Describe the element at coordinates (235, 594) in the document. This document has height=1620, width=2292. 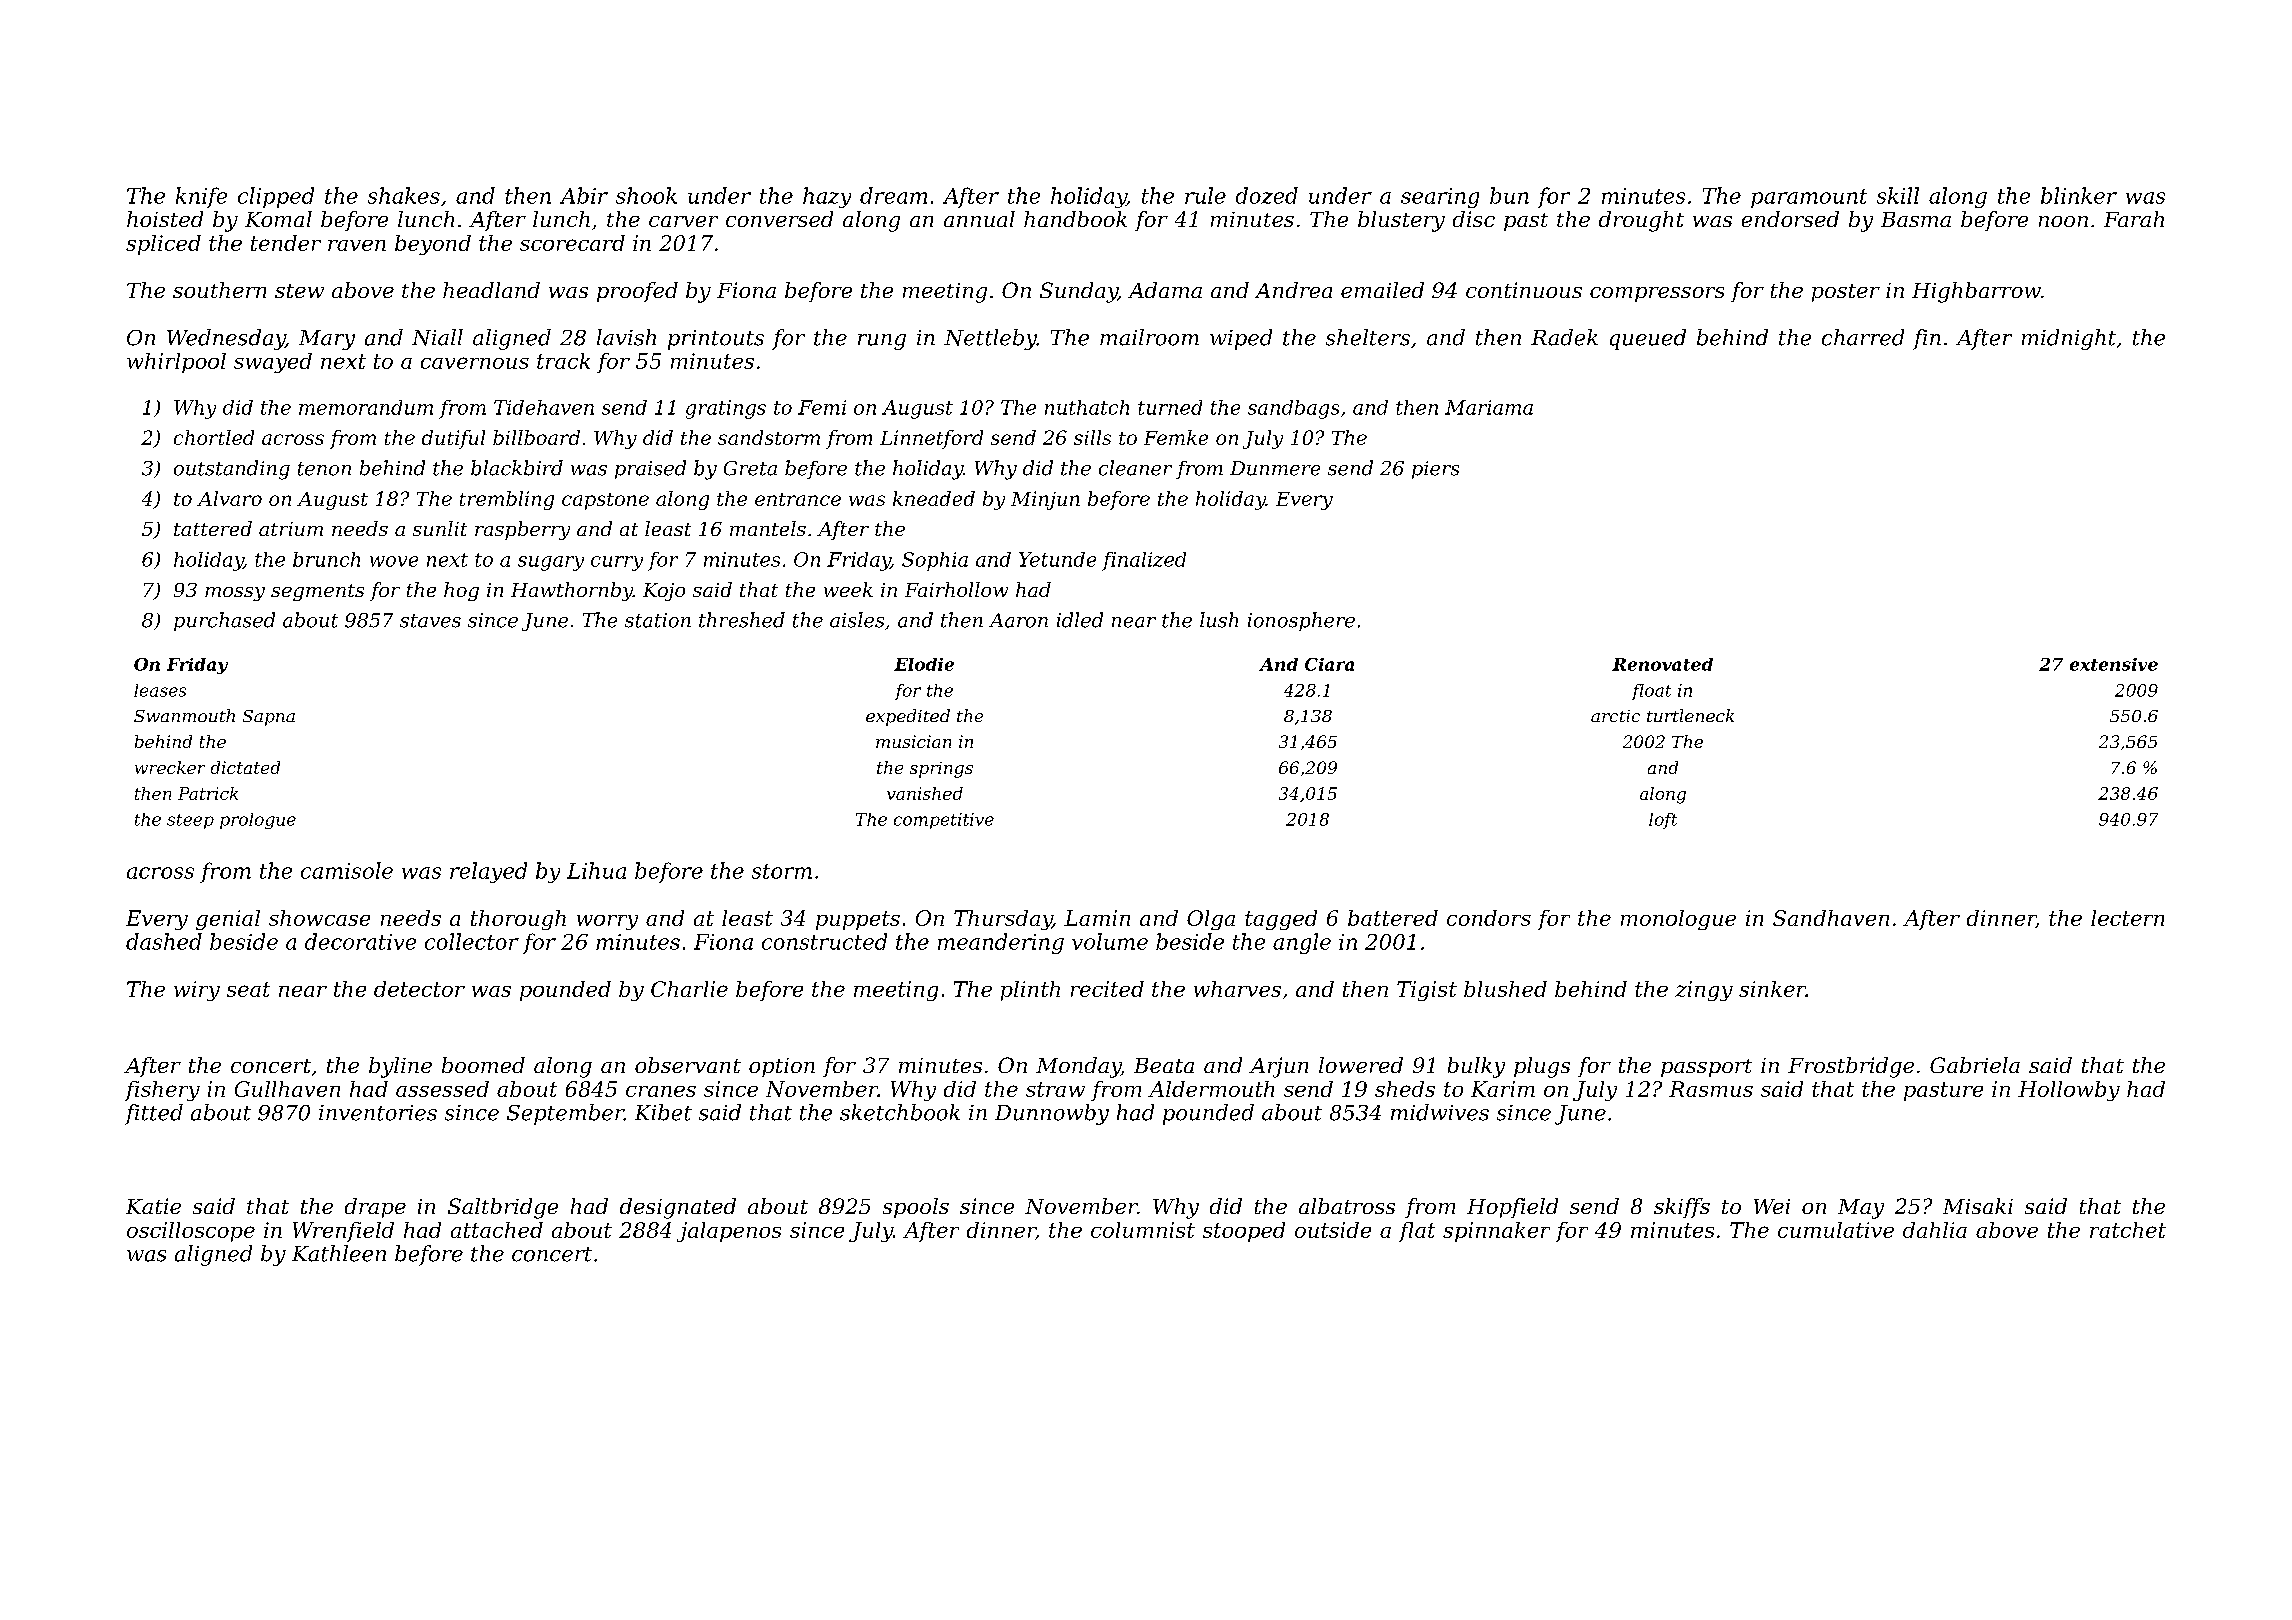
I see `mossy` at that location.
